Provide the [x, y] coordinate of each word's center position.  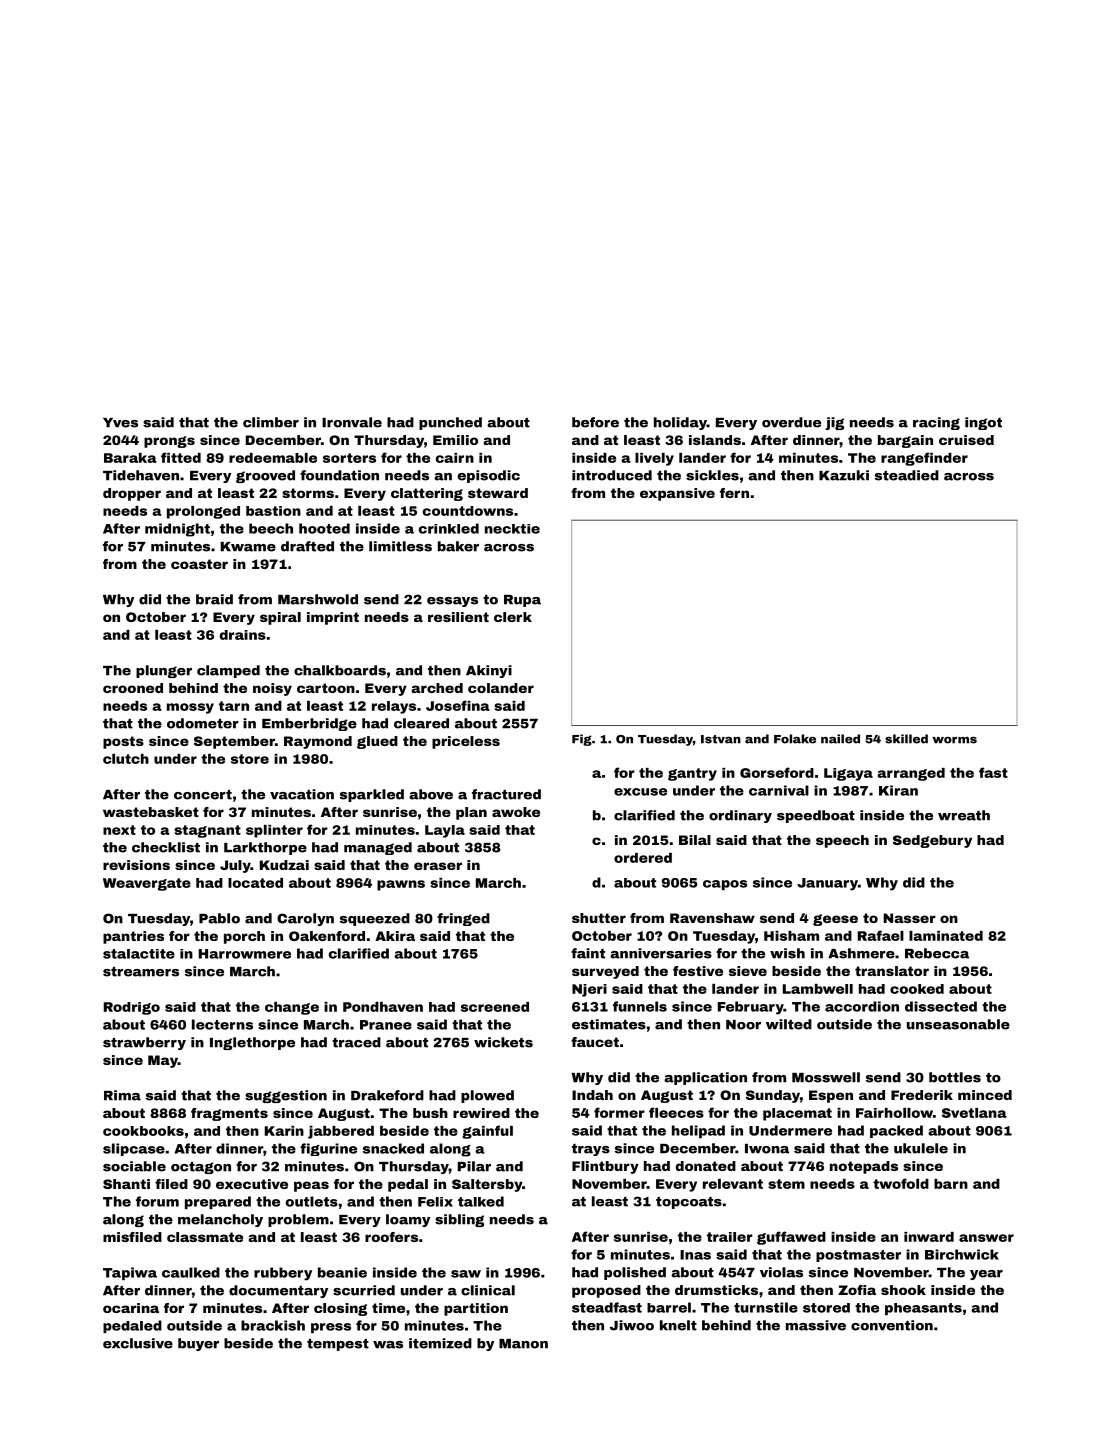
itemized [440, 1343]
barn [951, 1184]
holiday [680, 423]
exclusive [138, 1343]
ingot [983, 423]
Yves [120, 423]
